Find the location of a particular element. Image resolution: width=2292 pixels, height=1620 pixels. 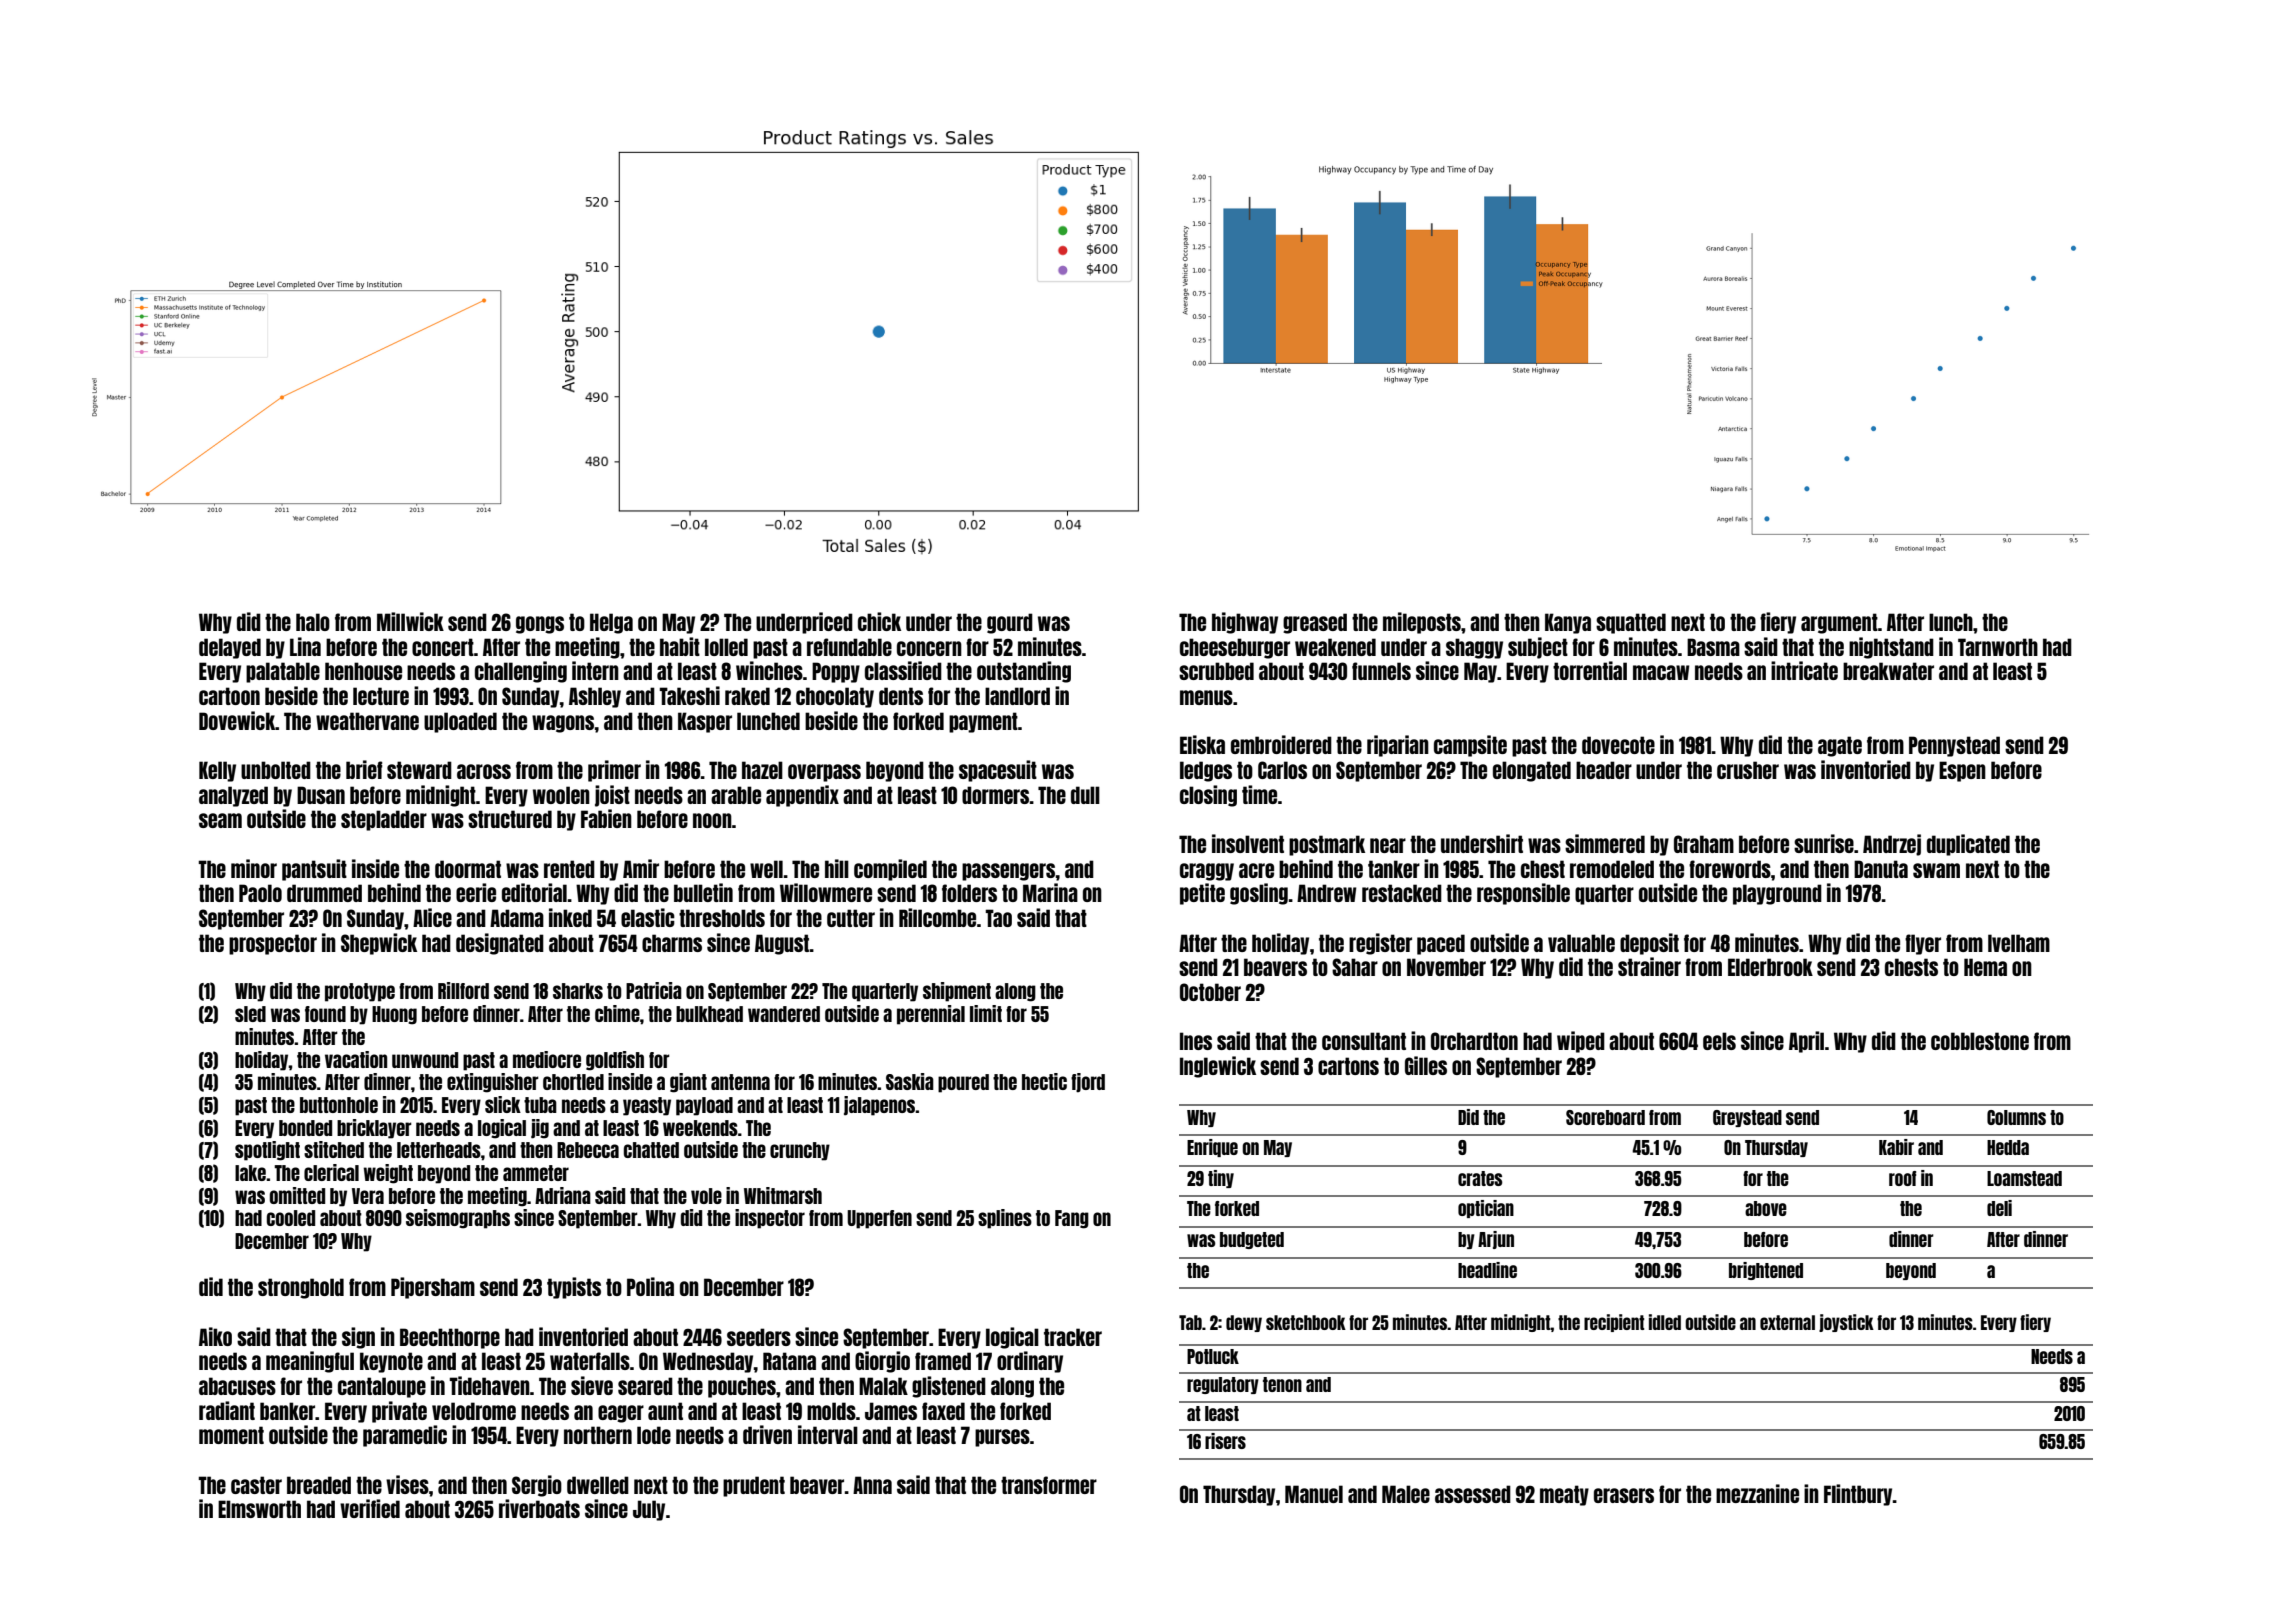

argument is located at coordinates (1839, 623).
